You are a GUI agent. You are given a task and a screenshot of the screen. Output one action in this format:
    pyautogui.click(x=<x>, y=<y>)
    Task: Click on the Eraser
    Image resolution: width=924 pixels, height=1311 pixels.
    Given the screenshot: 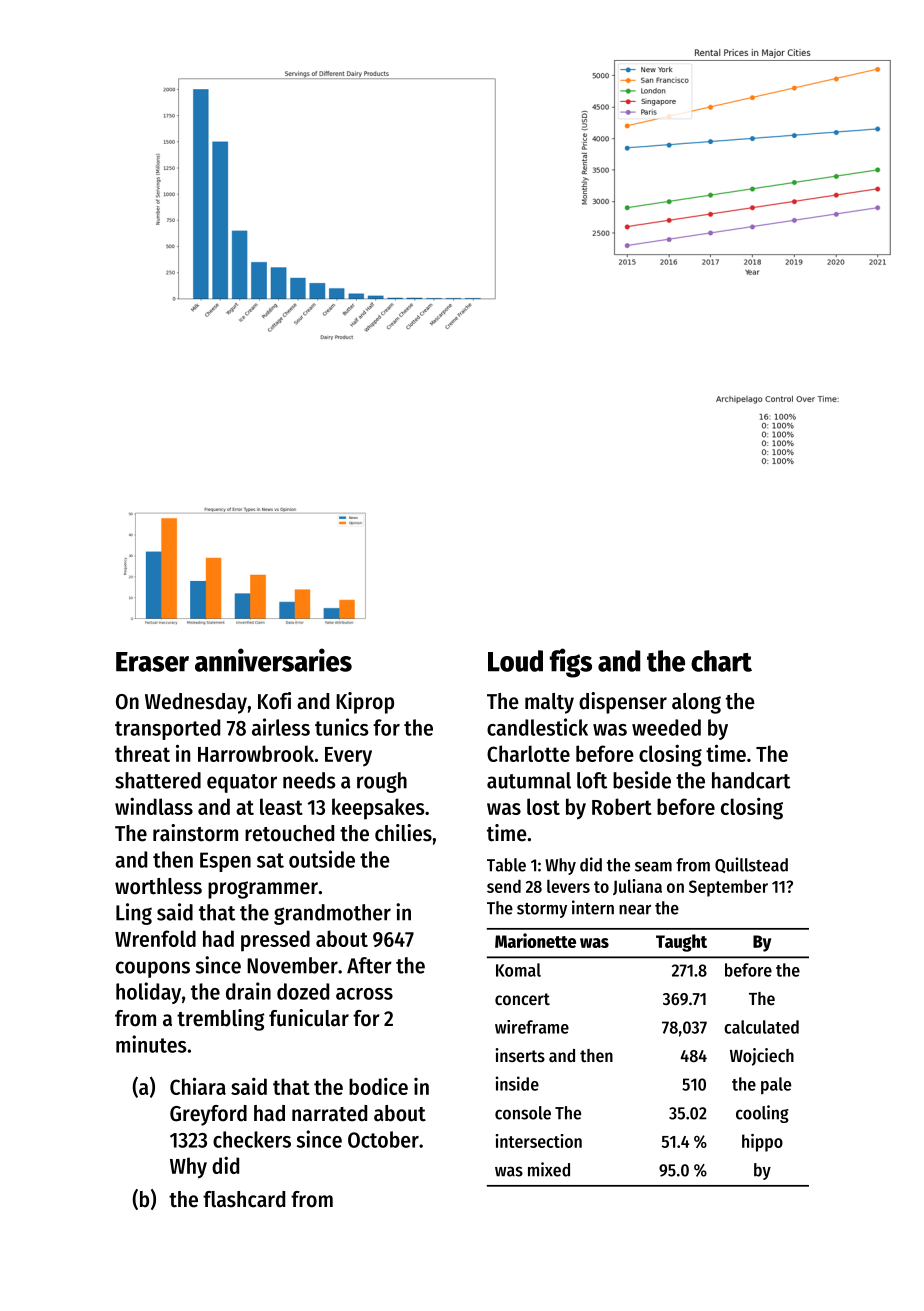 What is the action you would take?
    pyautogui.click(x=152, y=662)
